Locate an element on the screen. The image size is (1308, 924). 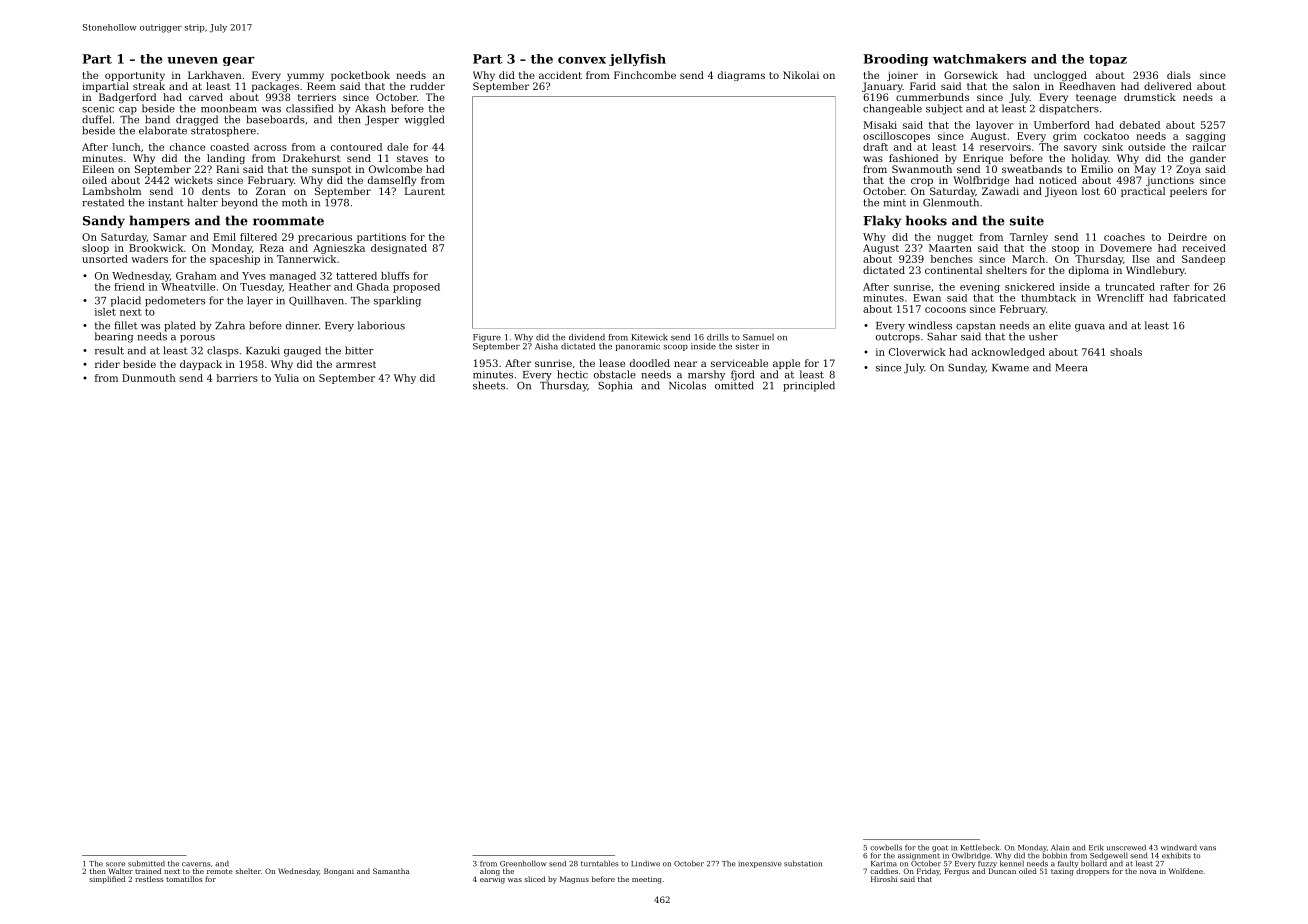
principled is located at coordinates (809, 386).
